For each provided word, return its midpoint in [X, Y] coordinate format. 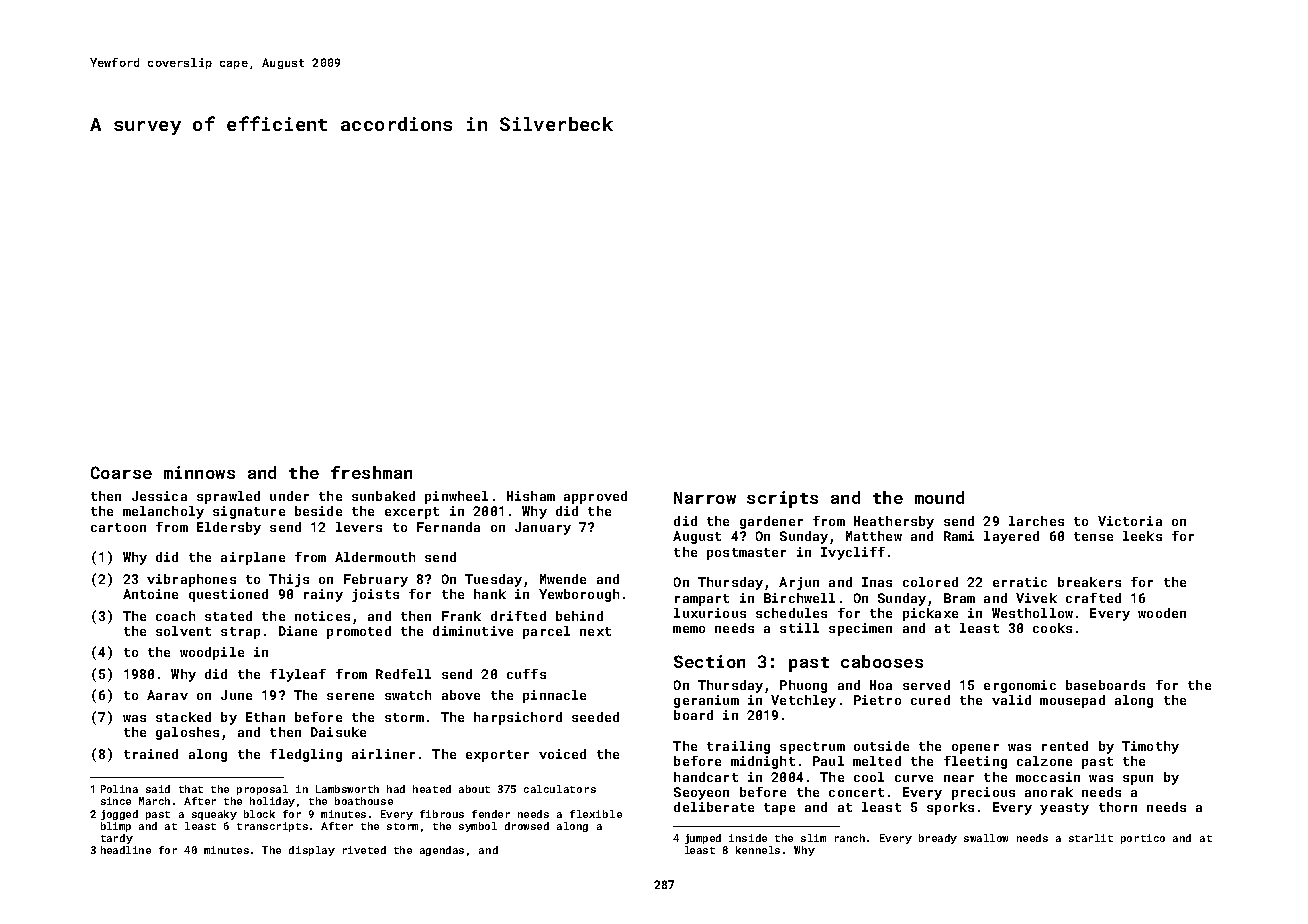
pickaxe [930, 614]
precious [983, 793]
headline [126, 850]
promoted [359, 632]
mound [939, 497]
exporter [497, 756]
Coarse [121, 472]
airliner [383, 754]
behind [579, 616]
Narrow [705, 498]
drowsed [527, 826]
